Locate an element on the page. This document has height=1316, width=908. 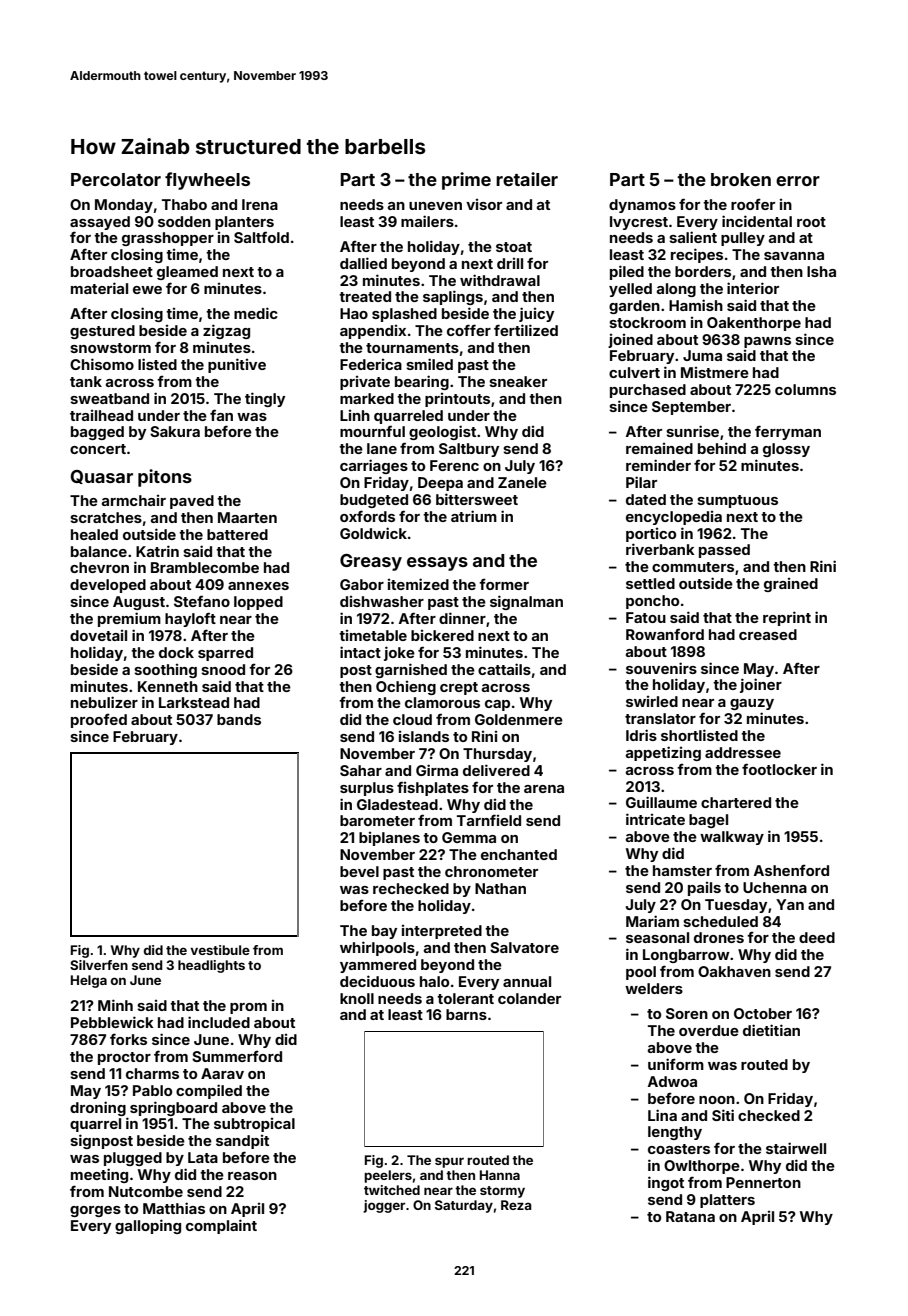
forks is located at coordinates (128, 1039).
